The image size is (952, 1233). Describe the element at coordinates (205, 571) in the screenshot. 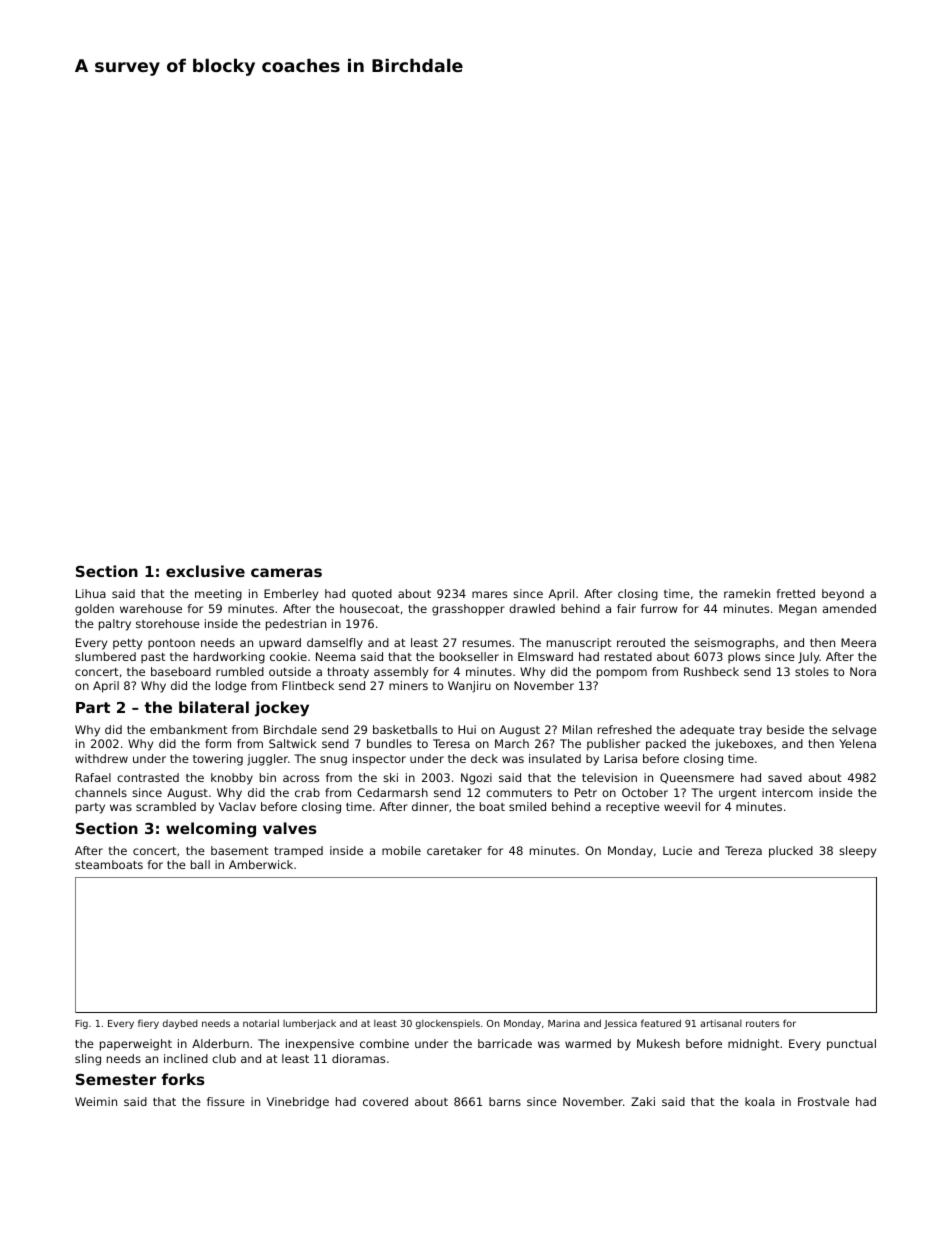

I see `exclusive` at that location.
